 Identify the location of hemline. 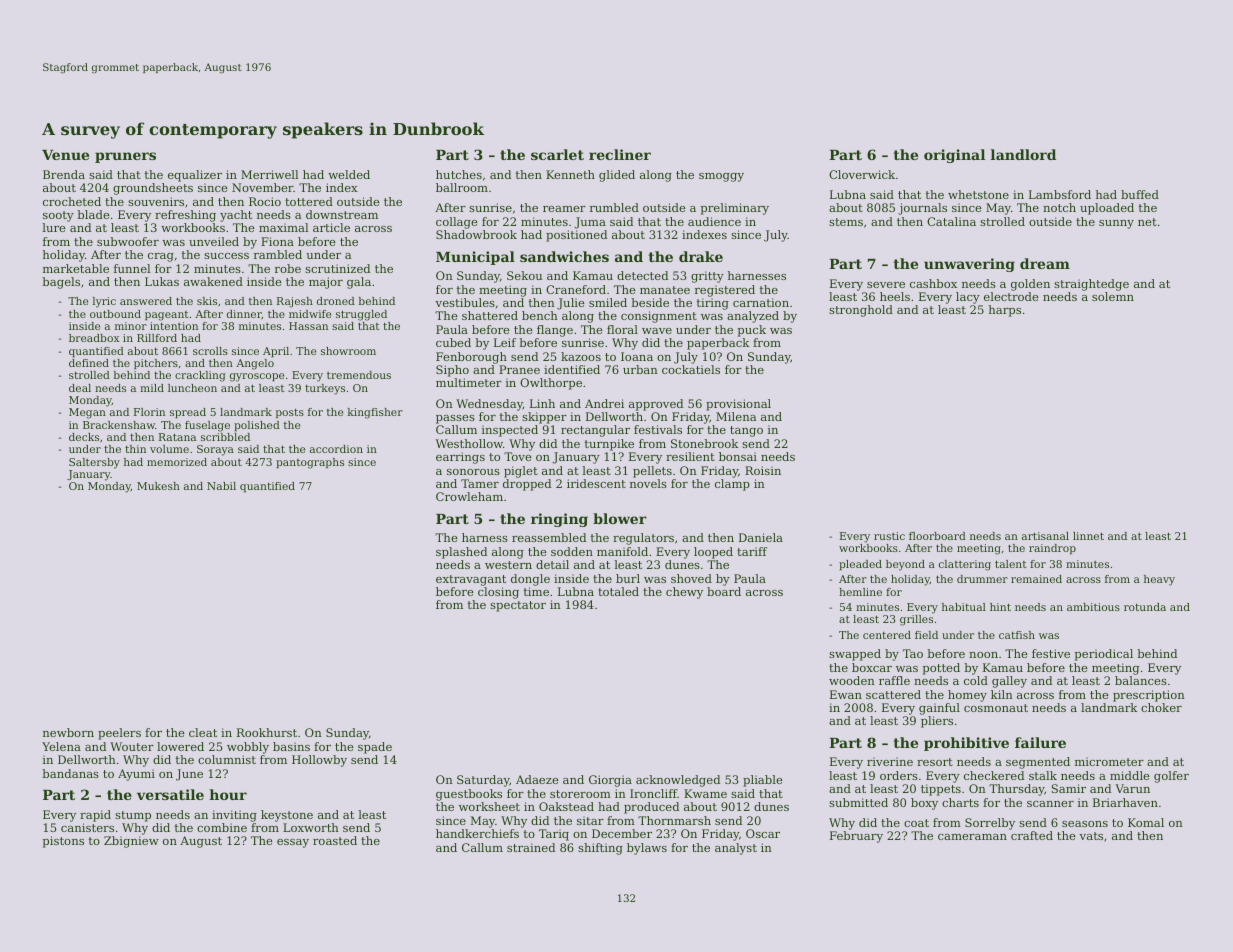
(860, 592).
